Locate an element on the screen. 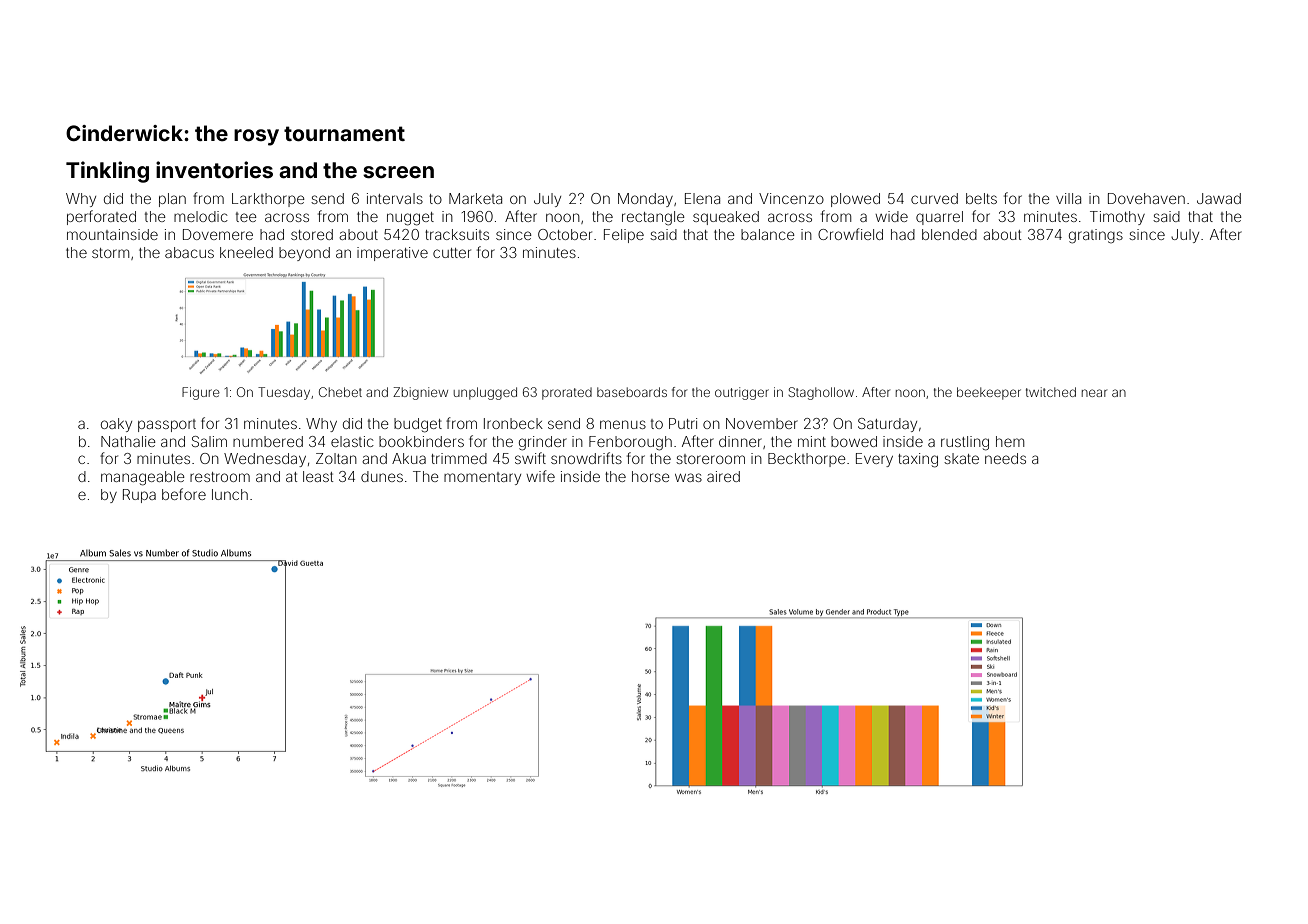 The image size is (1308, 924). outrigger is located at coordinates (742, 393).
